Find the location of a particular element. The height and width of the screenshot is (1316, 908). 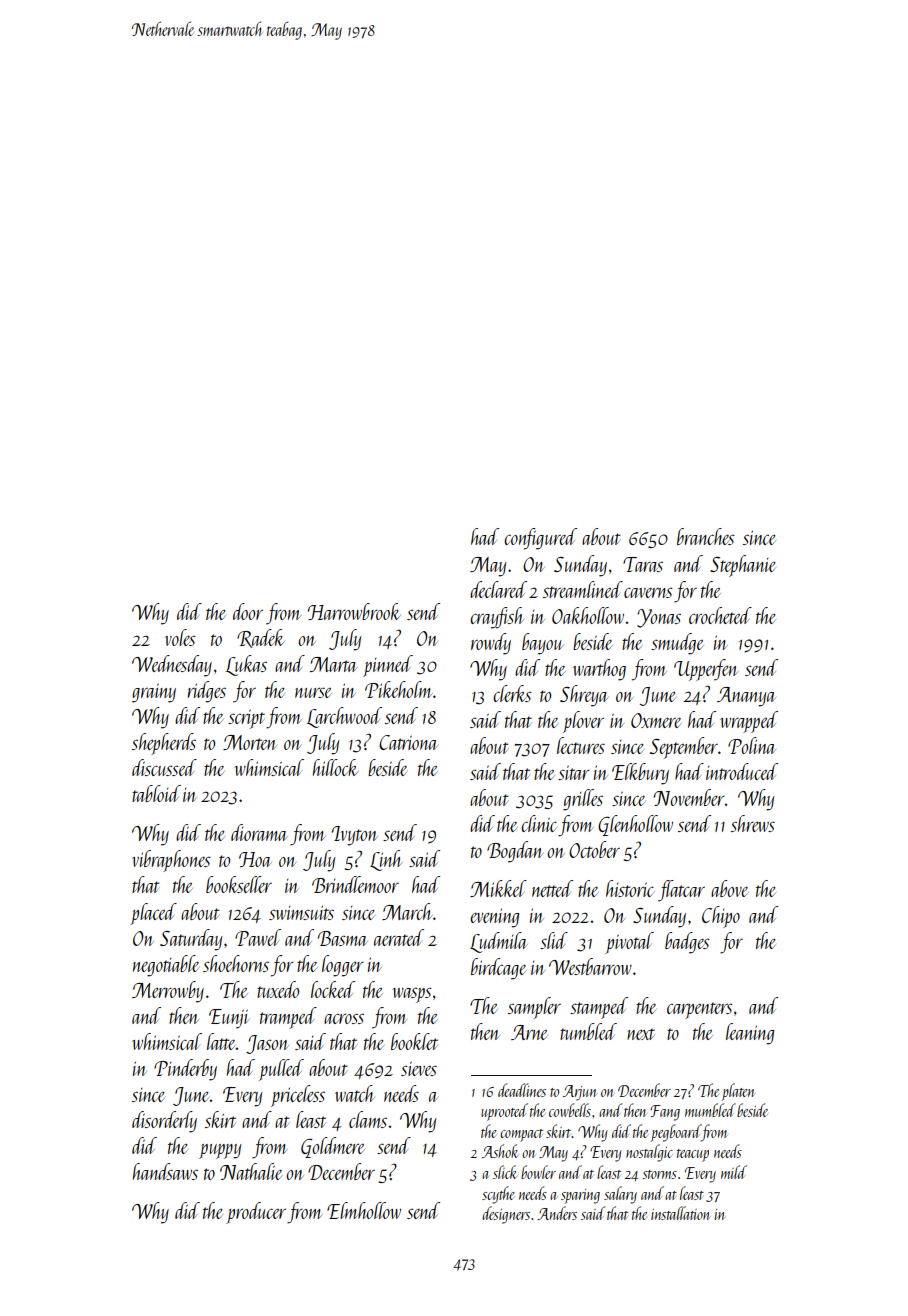

aerated is located at coordinates (399, 937).
